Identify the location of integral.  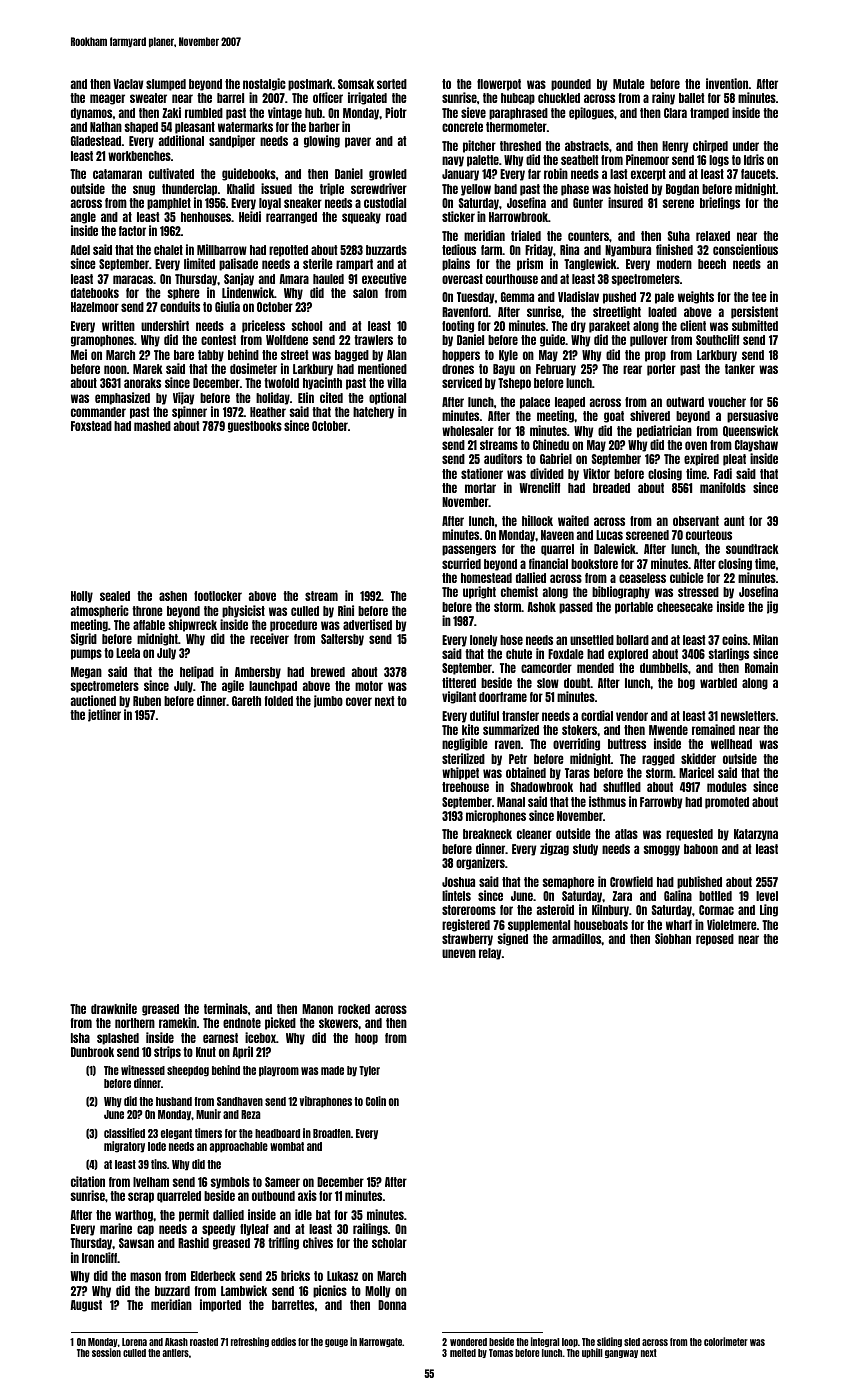
(545, 1342).
